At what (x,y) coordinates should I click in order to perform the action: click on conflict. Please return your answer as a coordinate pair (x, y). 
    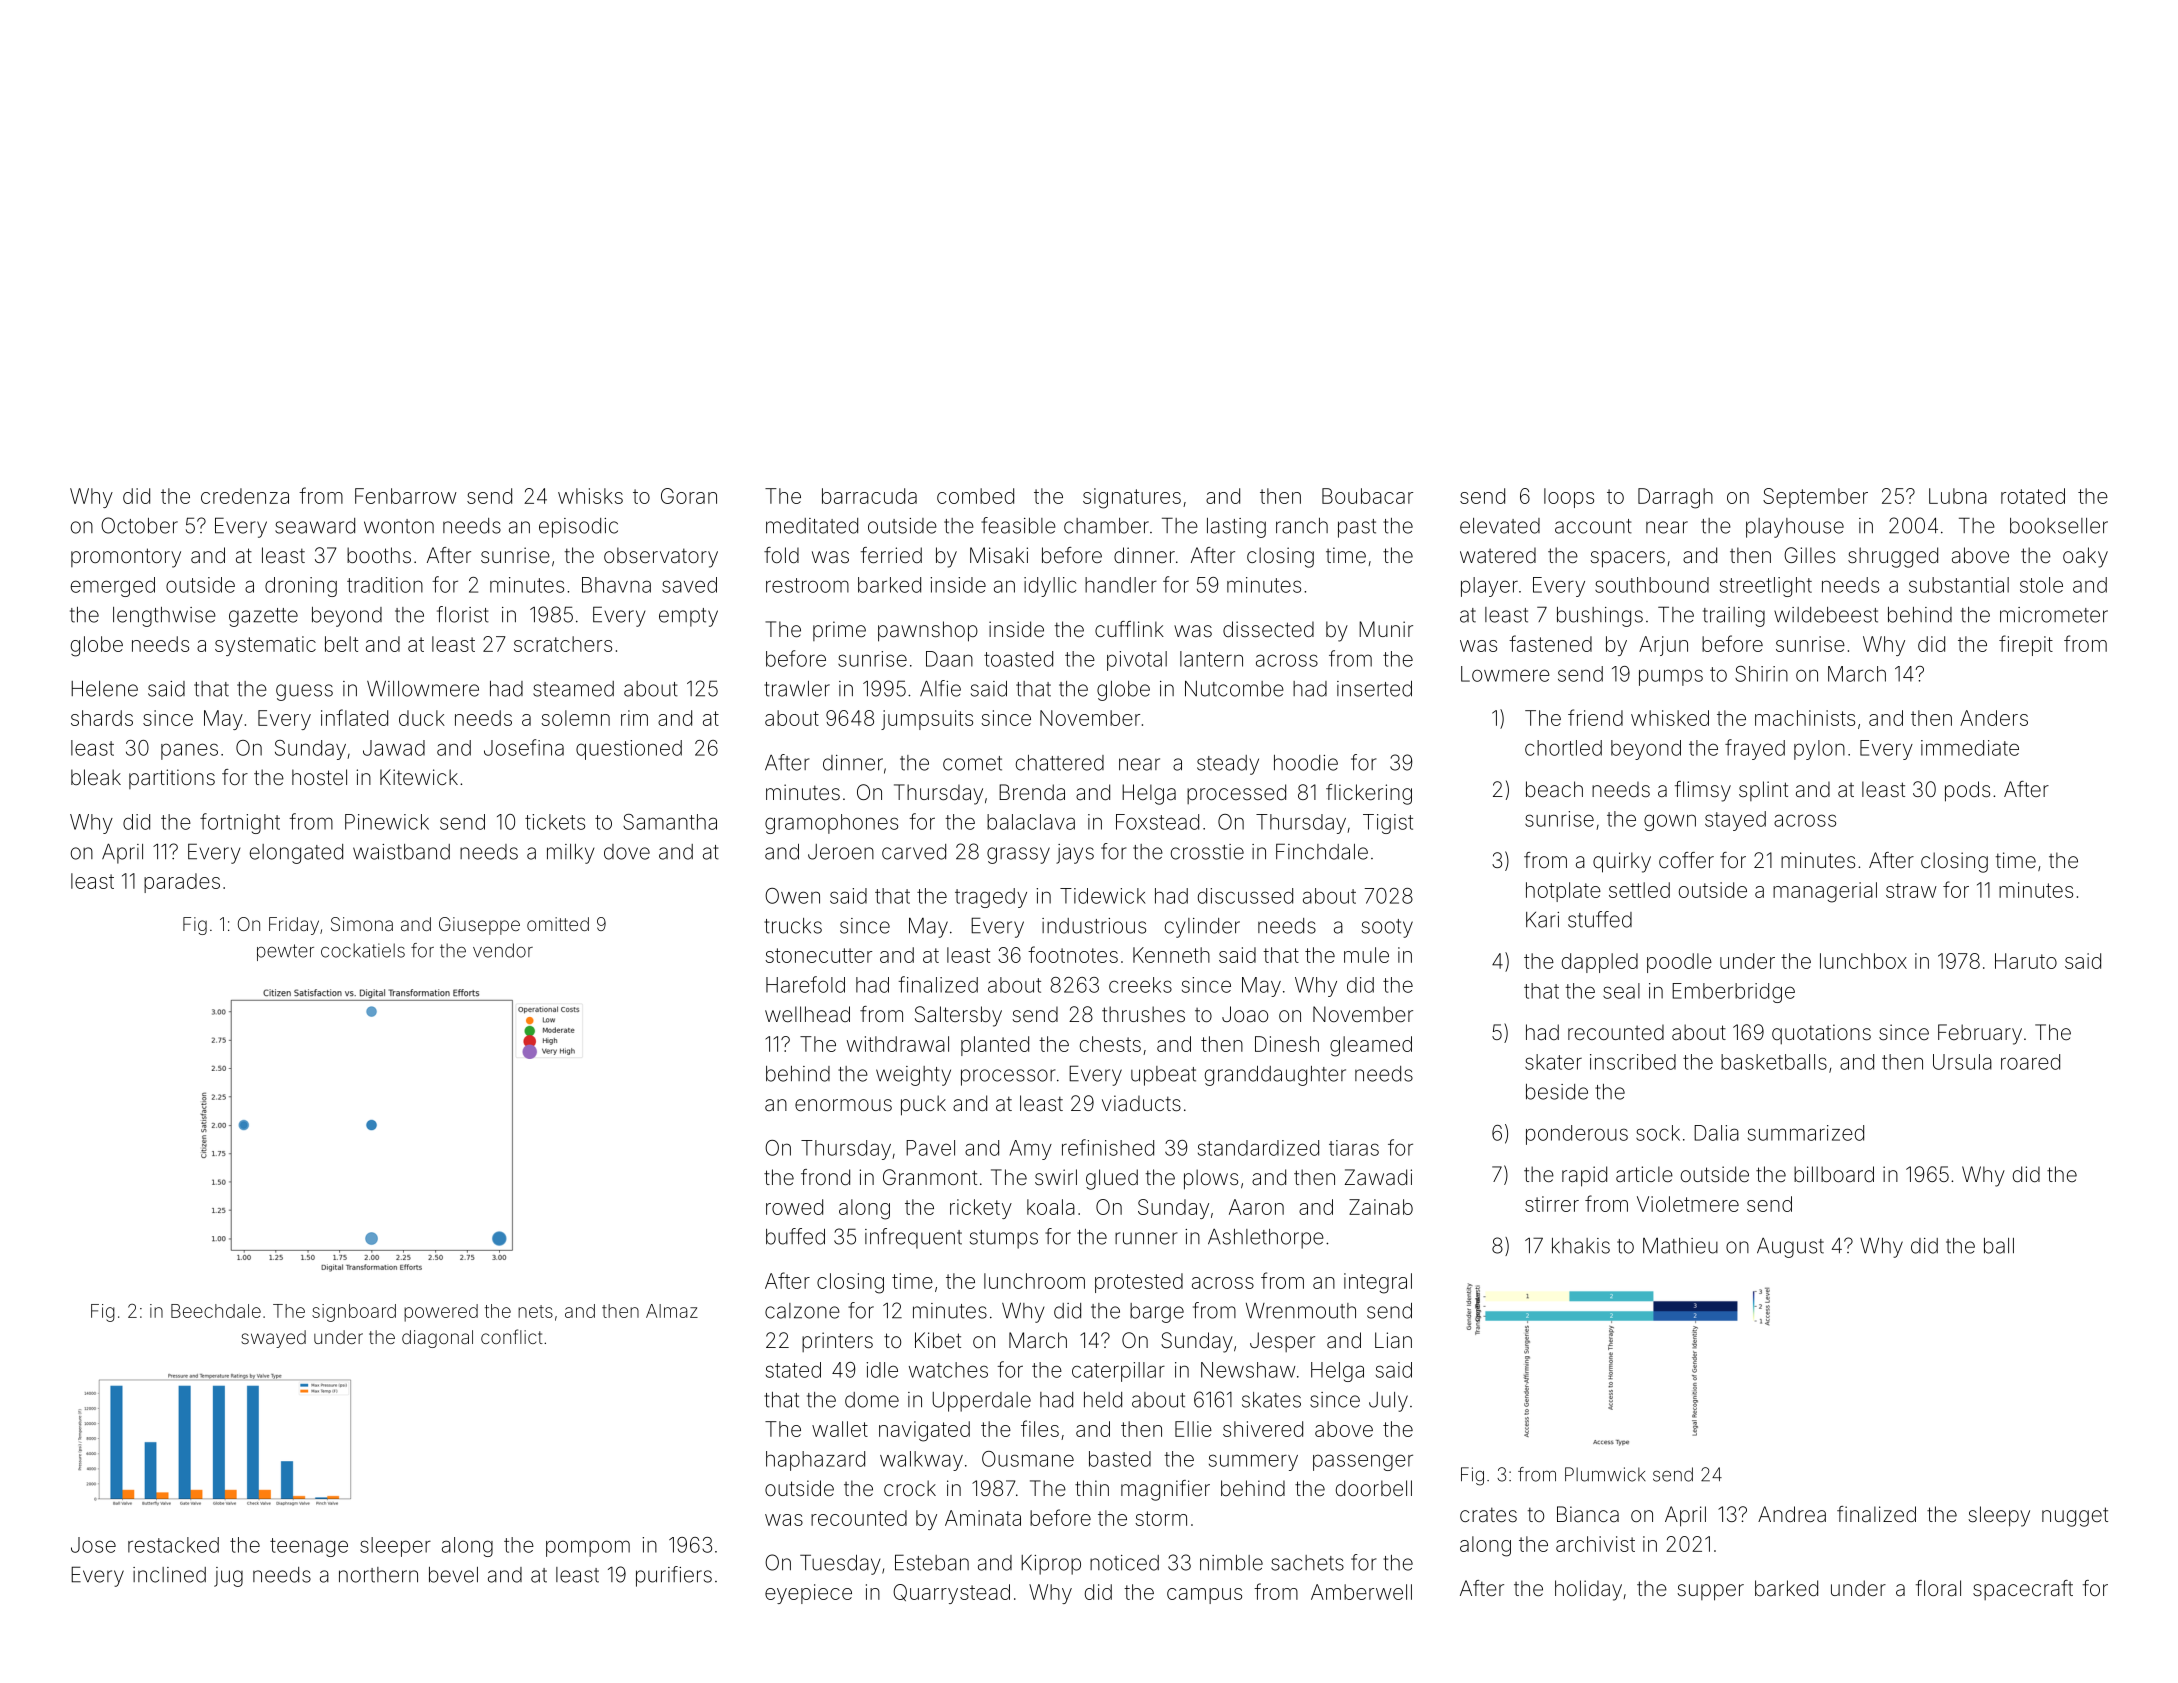
    Looking at the image, I should click on (512, 1336).
